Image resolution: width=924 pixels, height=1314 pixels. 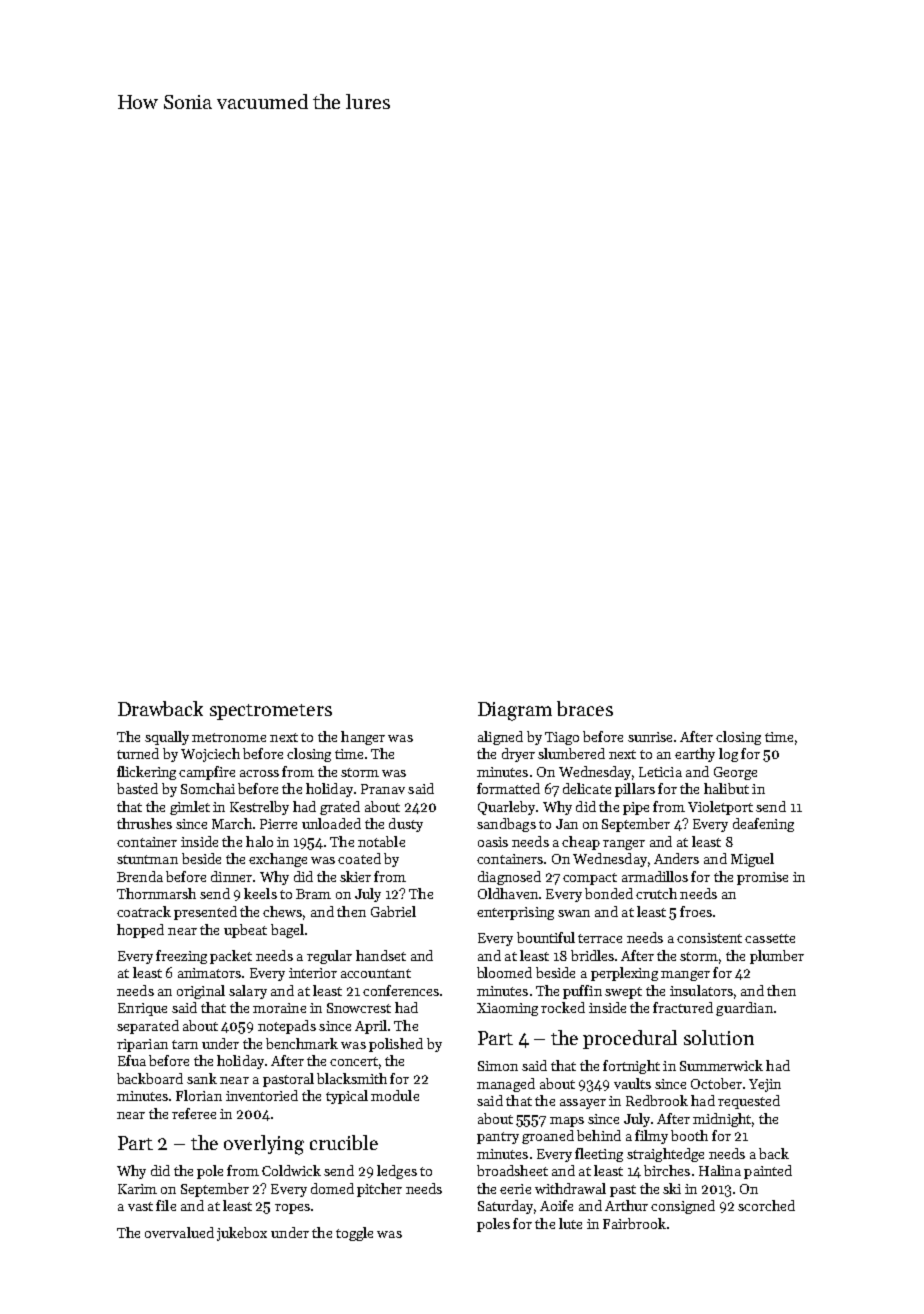 I want to click on metronome, so click(x=229, y=737).
